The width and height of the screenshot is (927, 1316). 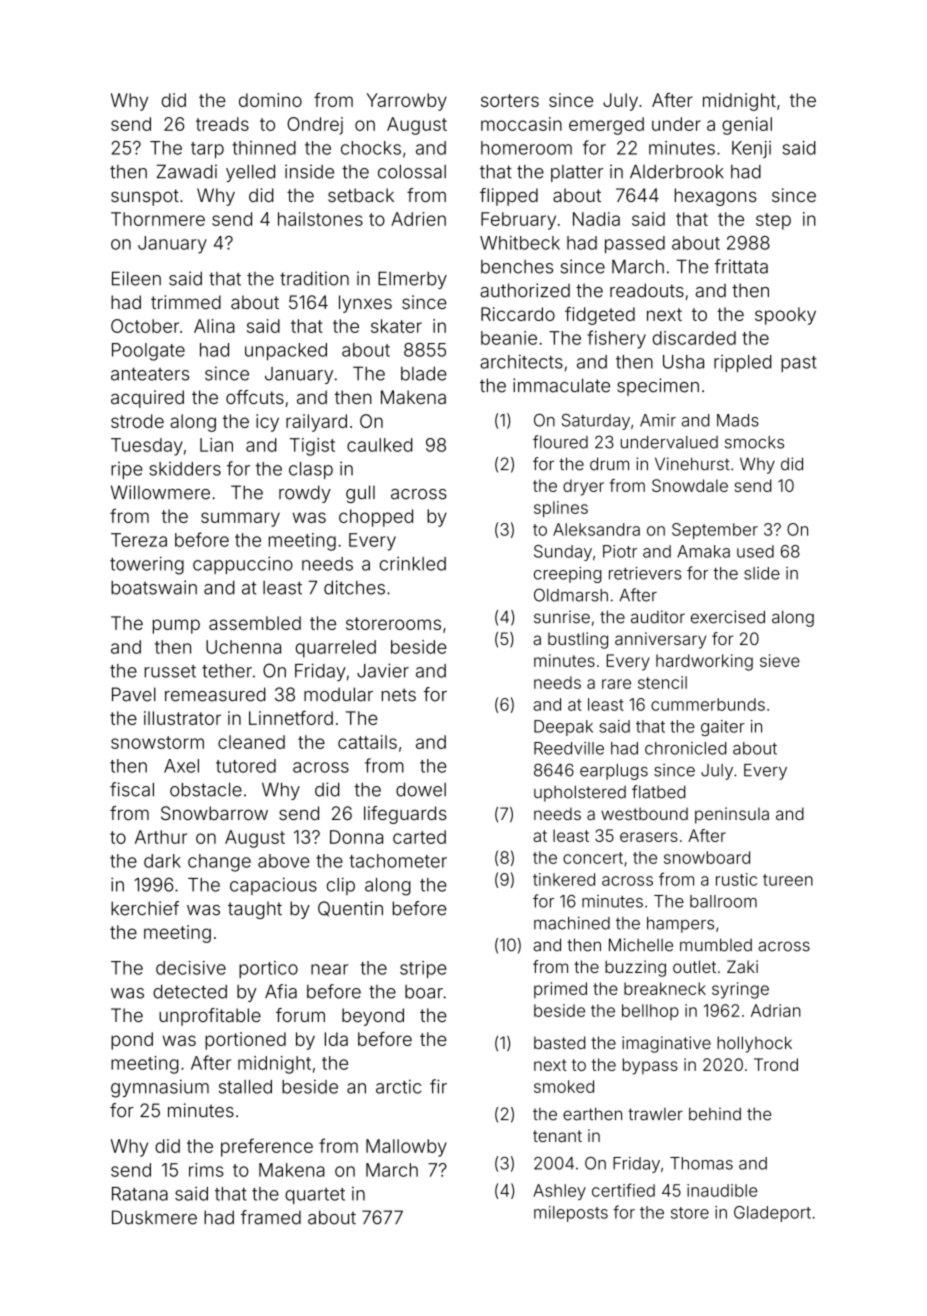 I want to click on Thornmere, so click(x=158, y=219).
